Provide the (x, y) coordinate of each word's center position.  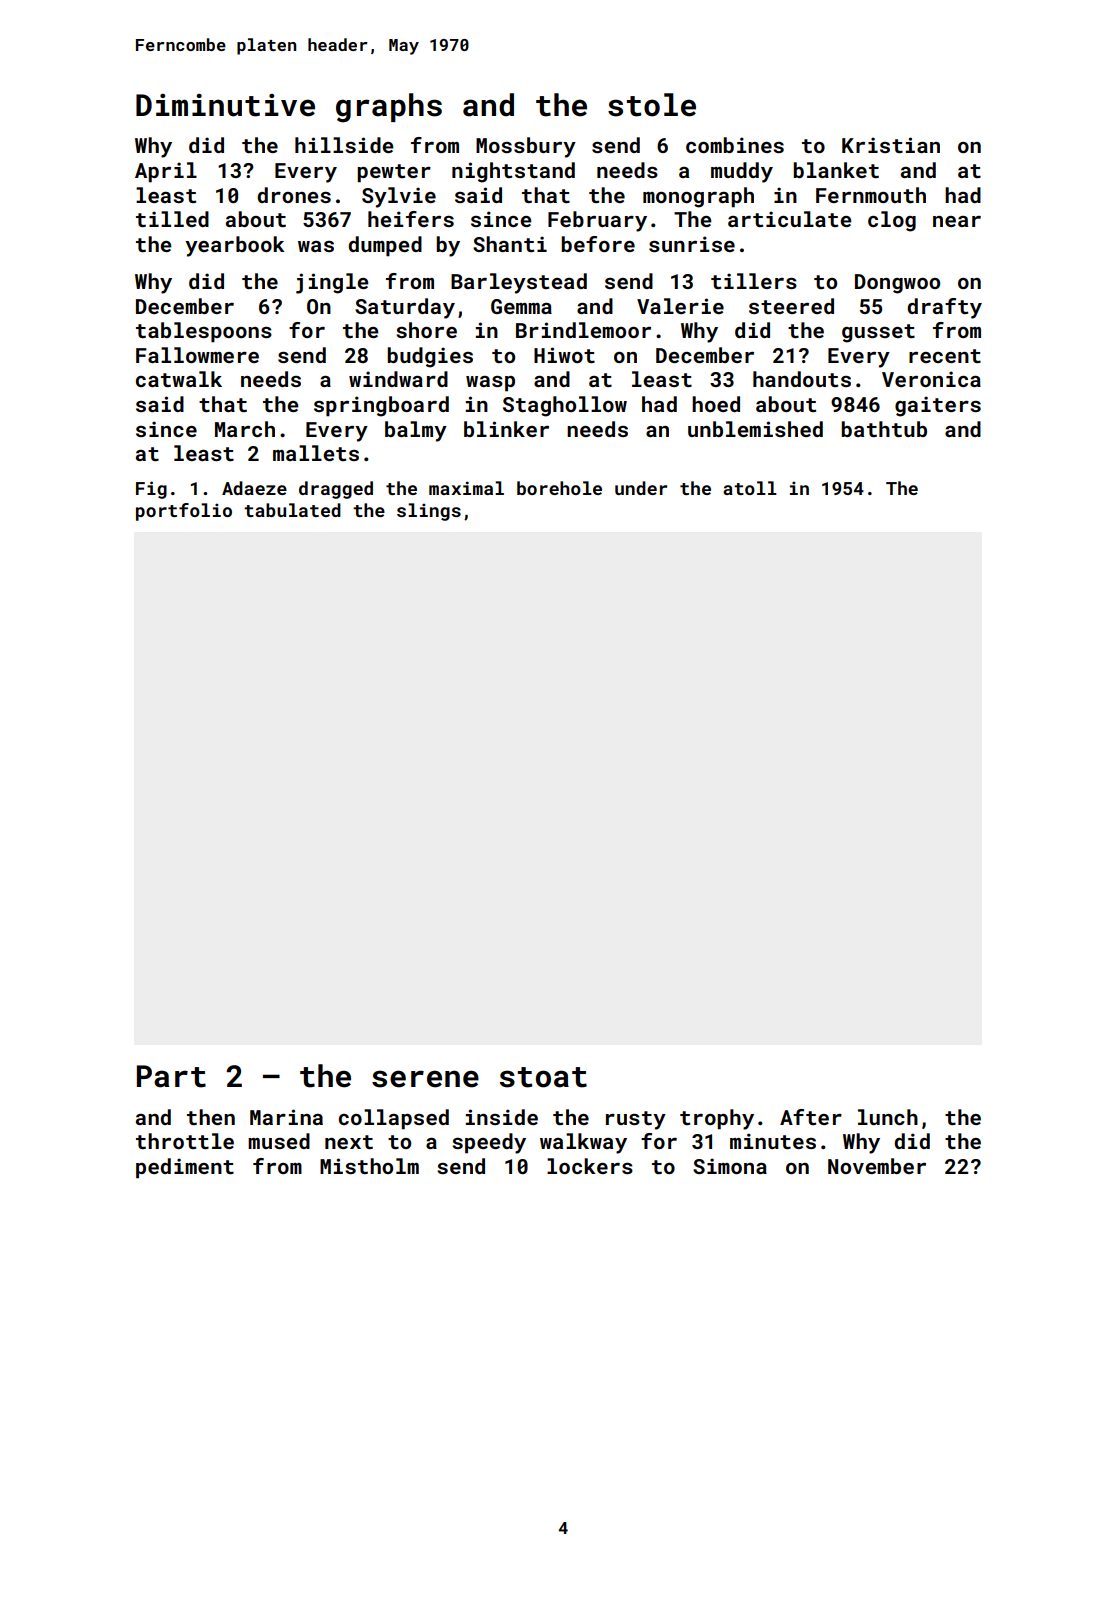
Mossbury (526, 147)
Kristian (891, 145)
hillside (344, 145)
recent (945, 356)
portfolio (184, 512)
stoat (543, 1077)
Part (171, 1076)
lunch (888, 1117)
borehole (559, 488)
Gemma (521, 306)
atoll (750, 488)
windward (398, 379)
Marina (286, 1117)
